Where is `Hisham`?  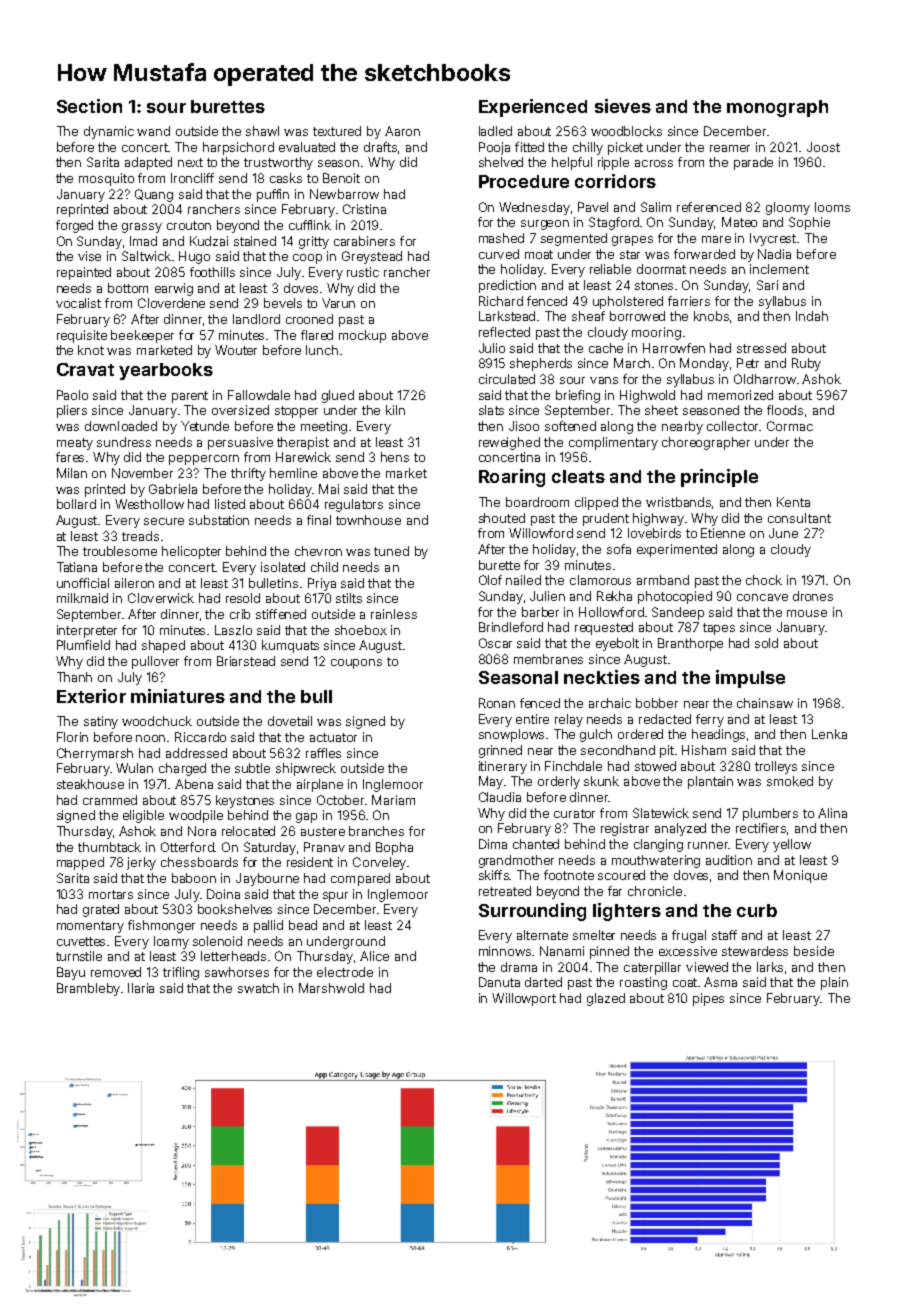 Hisham is located at coordinates (704, 750).
